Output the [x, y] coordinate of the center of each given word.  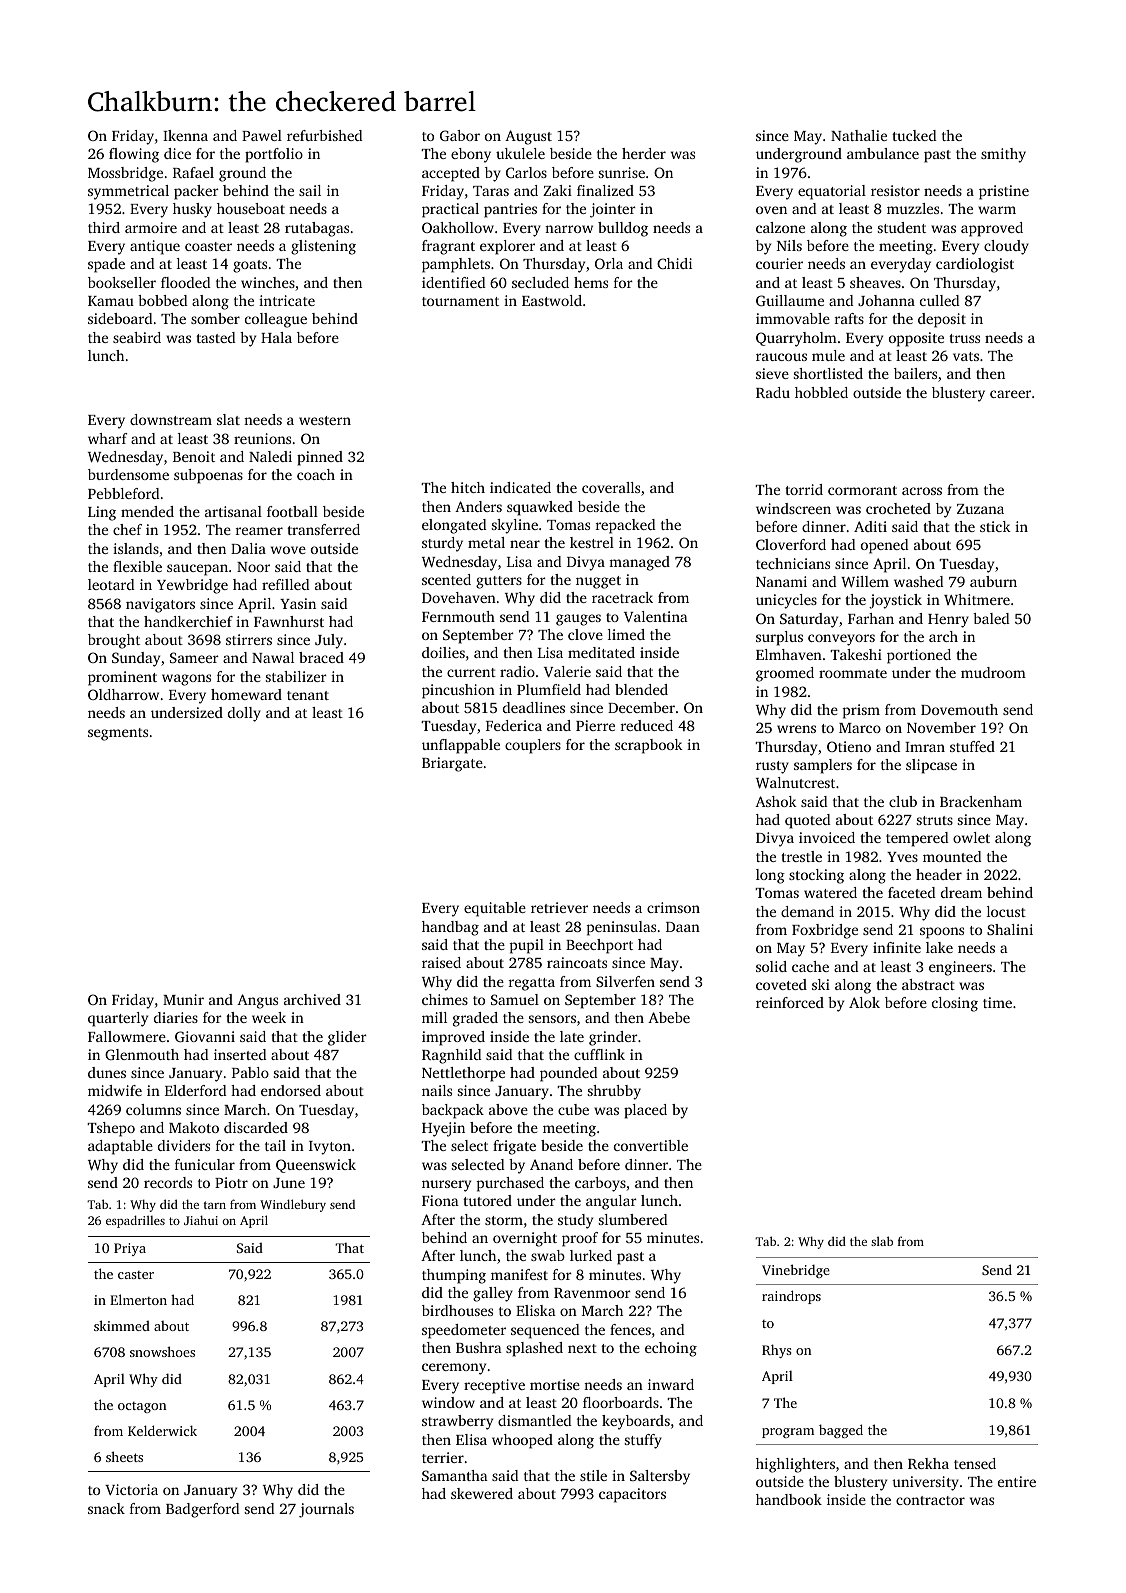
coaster [208, 246]
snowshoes [162, 1351]
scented [446, 579]
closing [955, 1004]
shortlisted [828, 373]
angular [611, 1202]
